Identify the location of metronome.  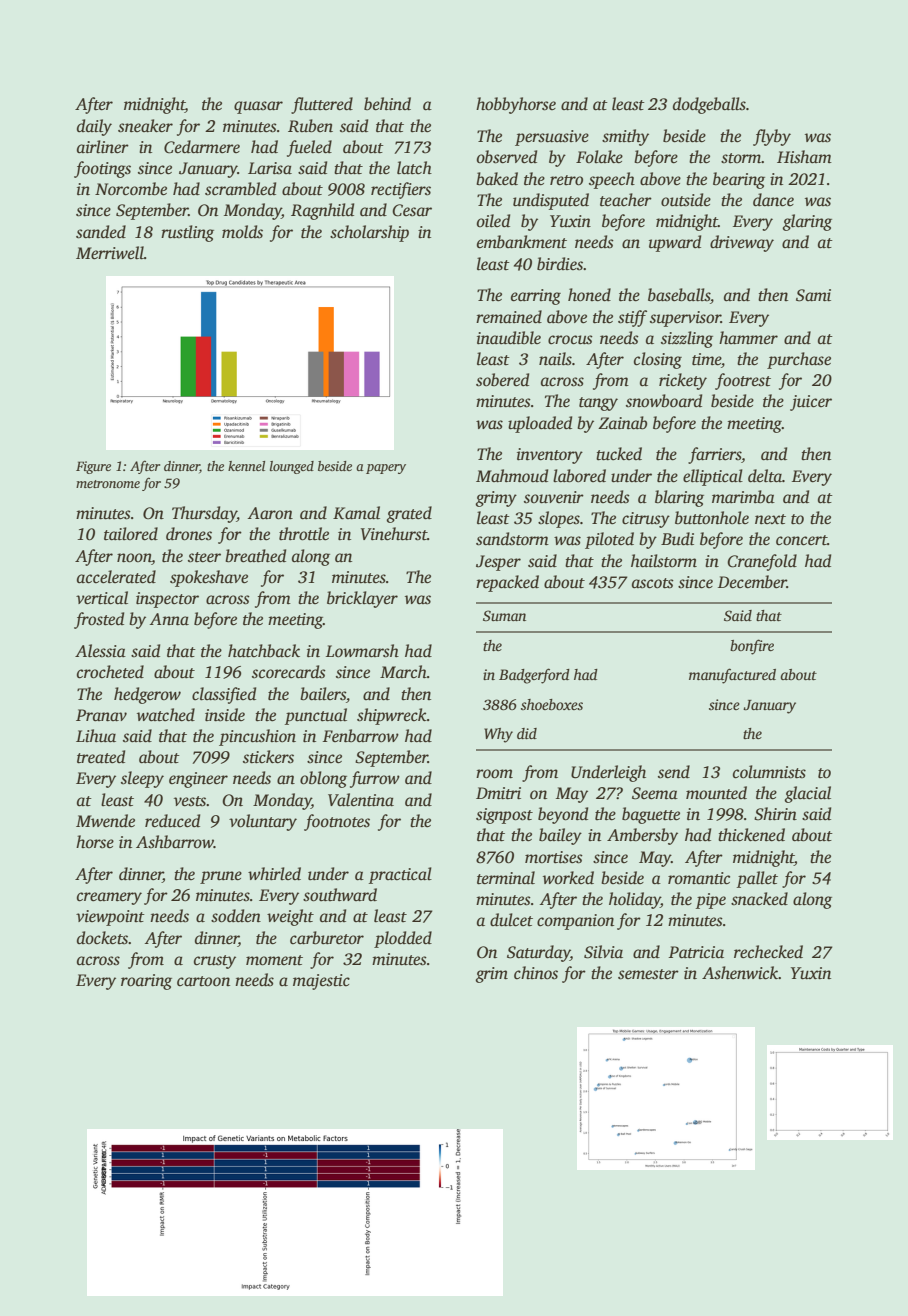
(108, 484).
